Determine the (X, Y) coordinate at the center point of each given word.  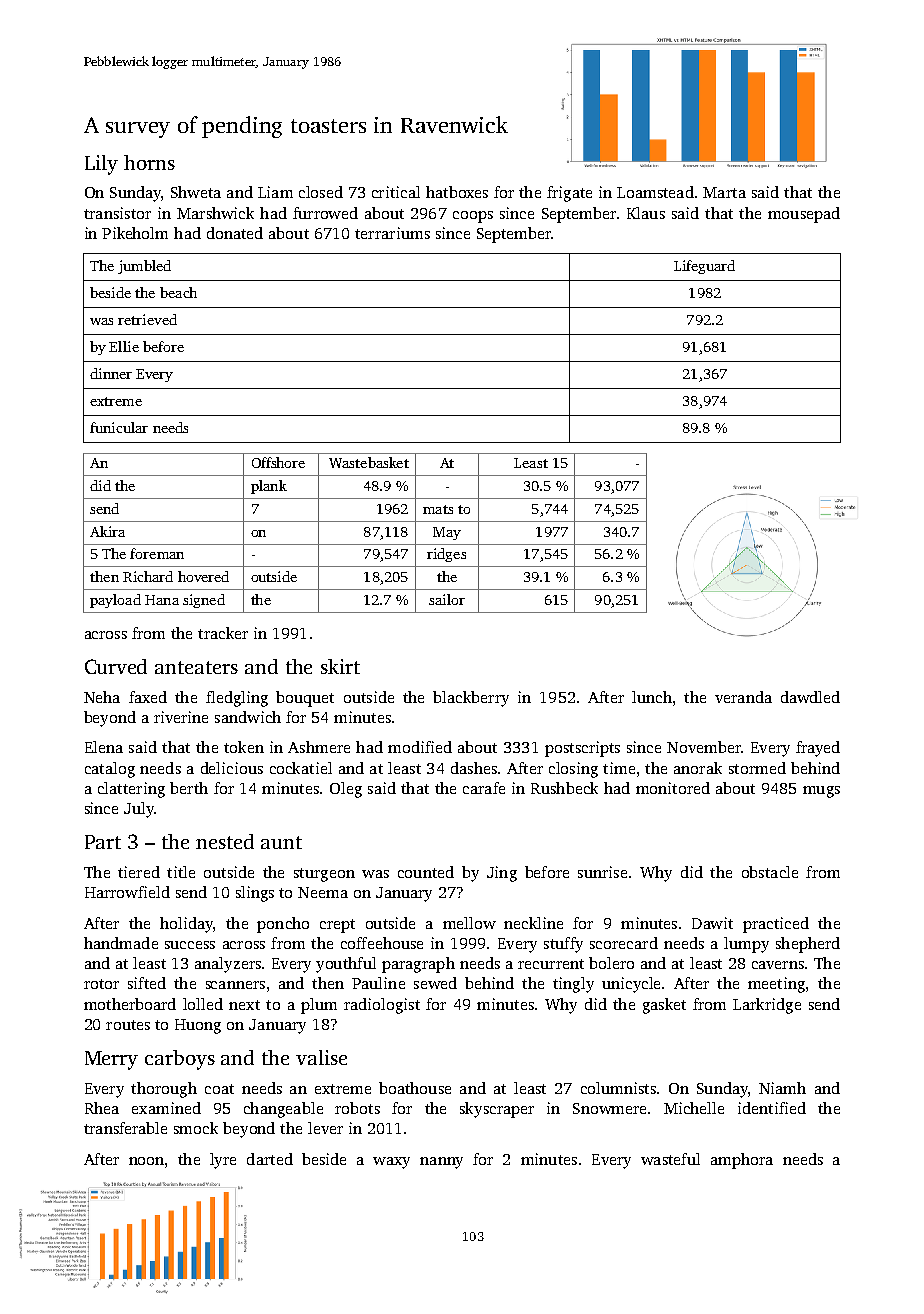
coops (473, 217)
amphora (742, 1161)
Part (103, 842)
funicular (119, 427)
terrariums (392, 233)
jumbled (144, 267)
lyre (223, 1161)
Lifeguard (704, 267)
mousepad (804, 215)
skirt (340, 666)
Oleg (346, 790)
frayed (818, 749)
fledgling (237, 699)
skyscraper (497, 1110)
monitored (673, 788)
